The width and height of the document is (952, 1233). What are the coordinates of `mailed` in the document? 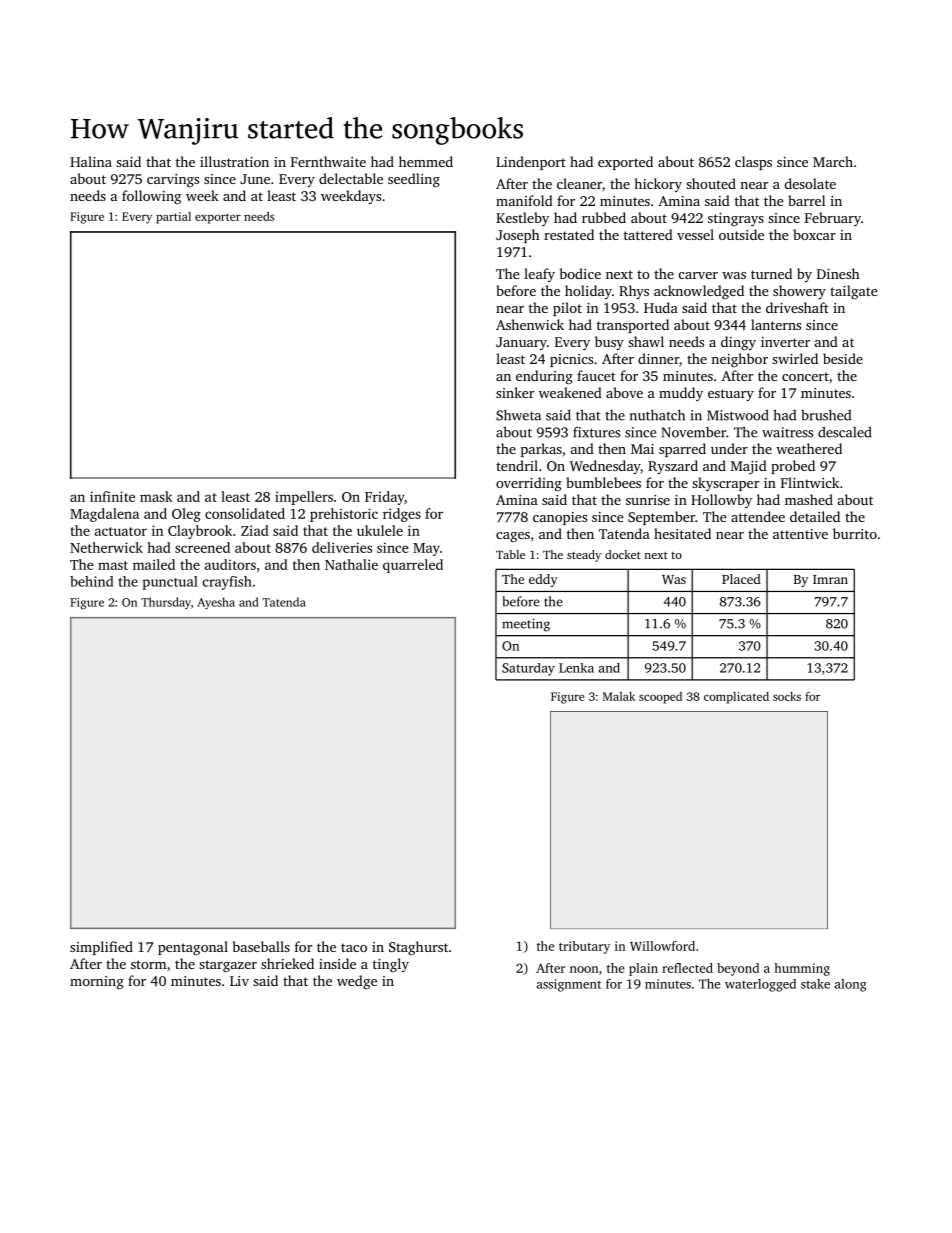 It's located at (154, 564).
